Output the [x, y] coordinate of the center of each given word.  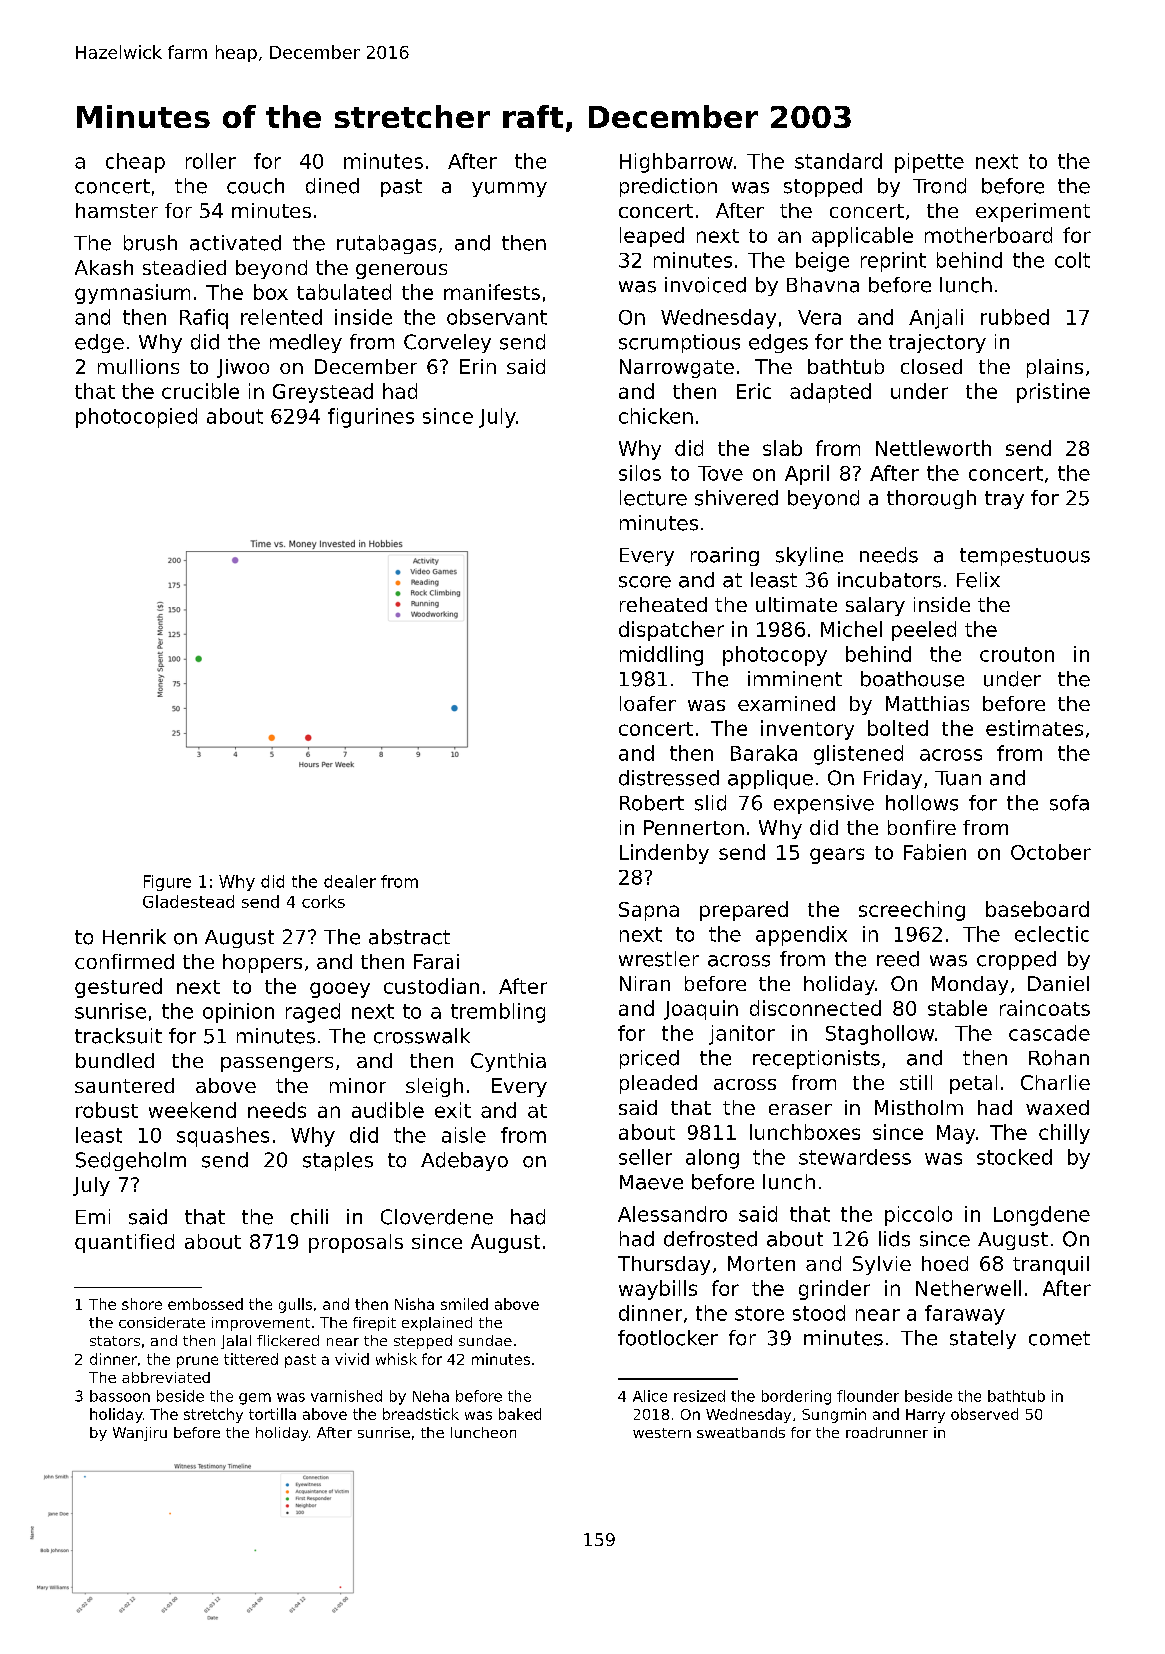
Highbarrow [676, 163]
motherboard [988, 235]
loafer [648, 703]
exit [453, 1110]
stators [115, 1341]
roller [211, 161]
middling [661, 656]
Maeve [651, 1182]
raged [313, 1013]
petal [973, 1084]
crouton [1017, 654]
